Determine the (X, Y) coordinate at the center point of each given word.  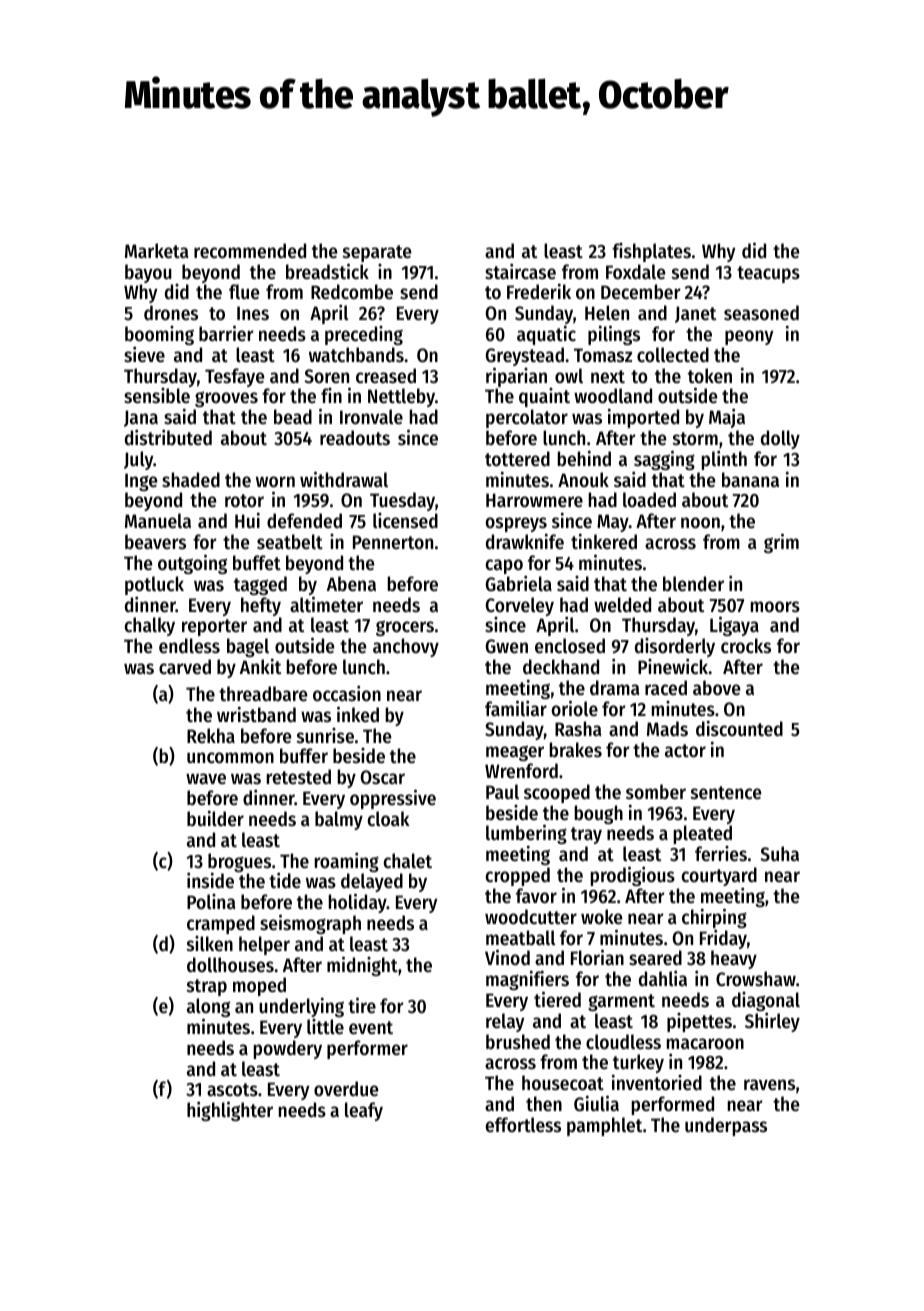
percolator (527, 418)
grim (781, 543)
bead (293, 417)
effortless (523, 1125)
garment (621, 1002)
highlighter (230, 1111)
